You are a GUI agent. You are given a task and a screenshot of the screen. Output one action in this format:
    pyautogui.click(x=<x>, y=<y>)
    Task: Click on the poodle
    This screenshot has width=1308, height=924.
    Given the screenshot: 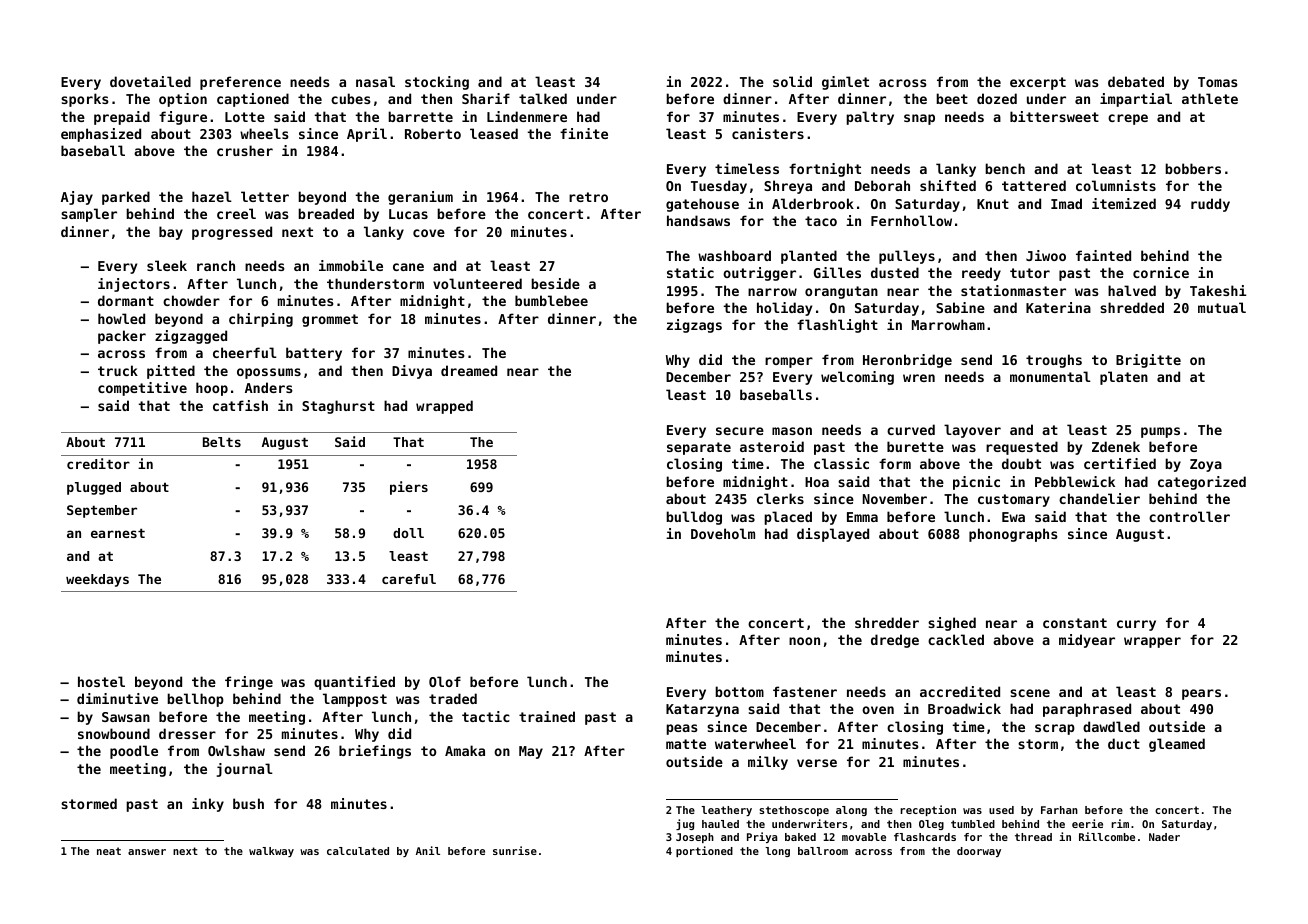 What is the action you would take?
    pyautogui.click(x=134, y=752)
